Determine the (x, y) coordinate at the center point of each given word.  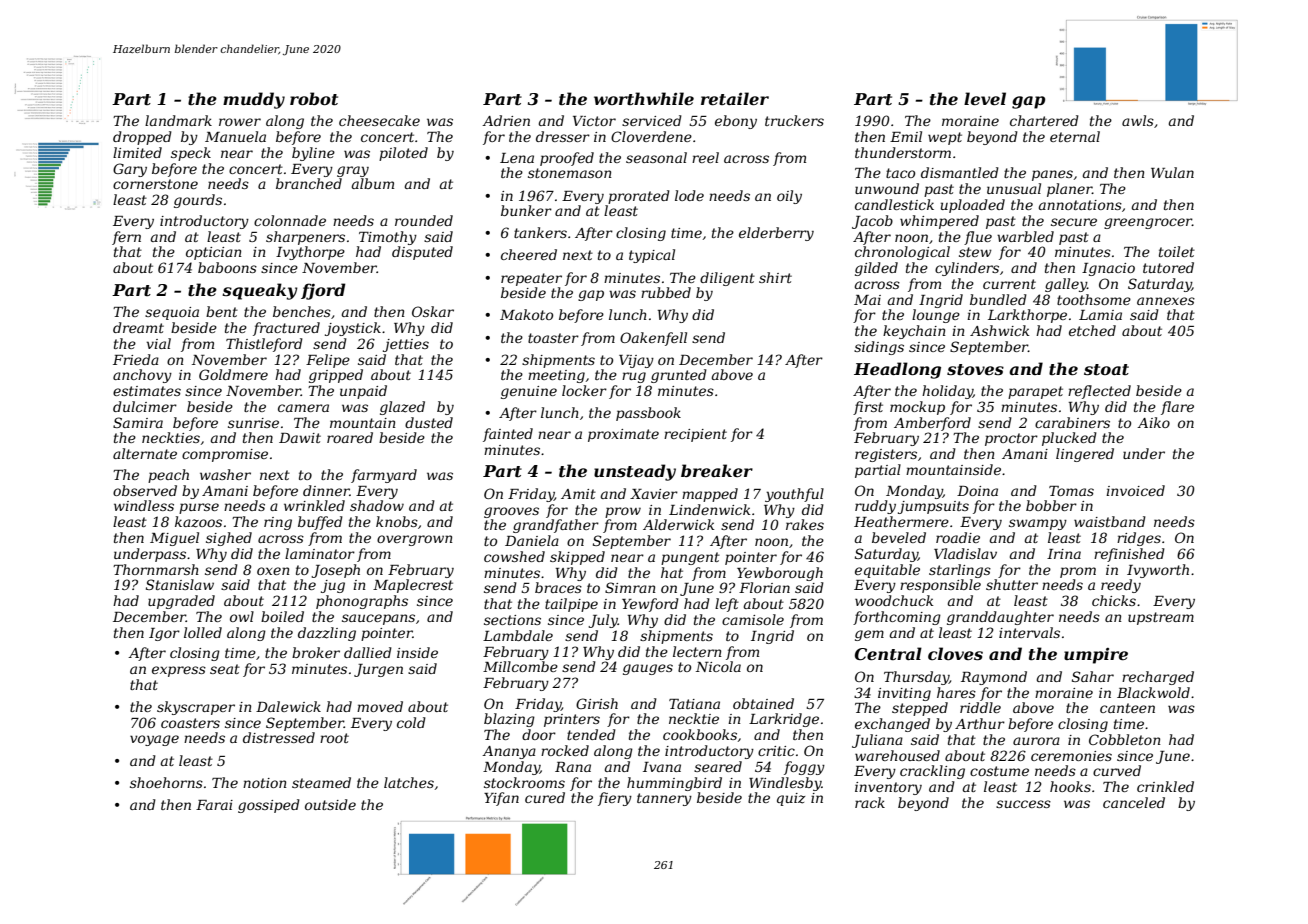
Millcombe (520, 666)
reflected (1099, 392)
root (334, 738)
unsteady (635, 472)
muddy (254, 100)
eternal (1075, 136)
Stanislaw (180, 584)
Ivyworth (1158, 571)
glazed (402, 408)
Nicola (718, 666)
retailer (735, 98)
